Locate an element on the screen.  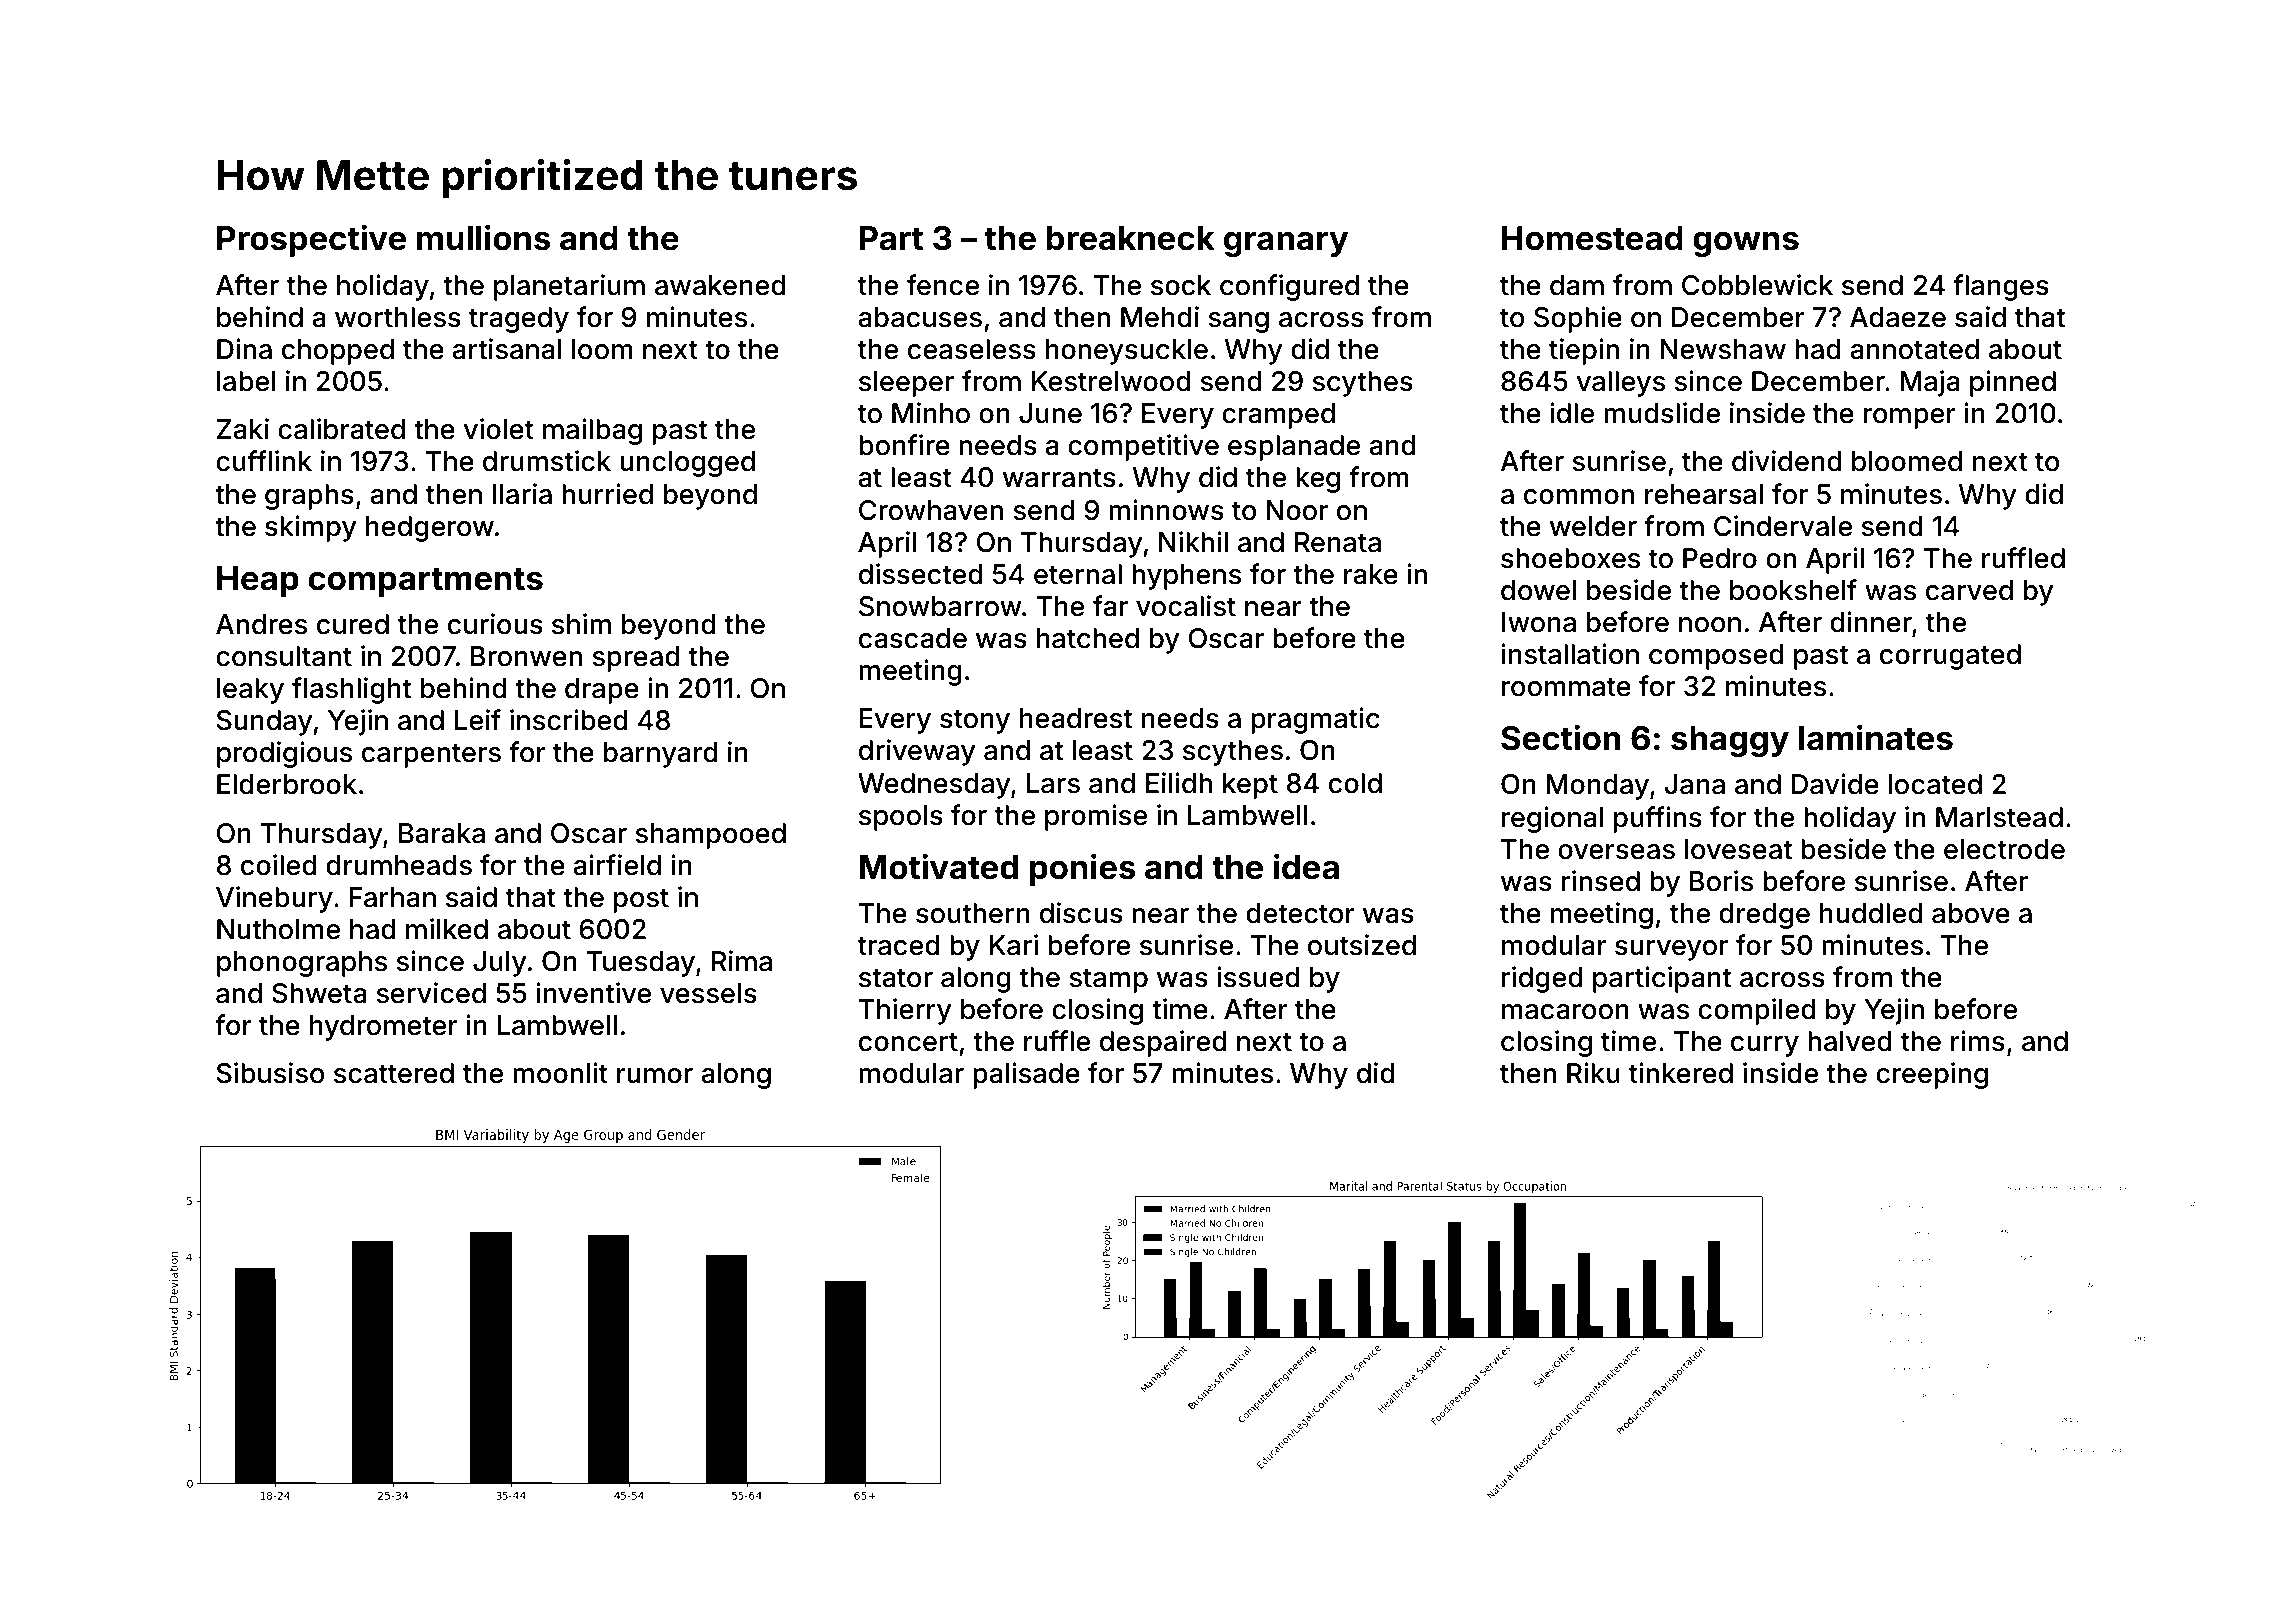
Heap is located at coordinates (258, 581).
